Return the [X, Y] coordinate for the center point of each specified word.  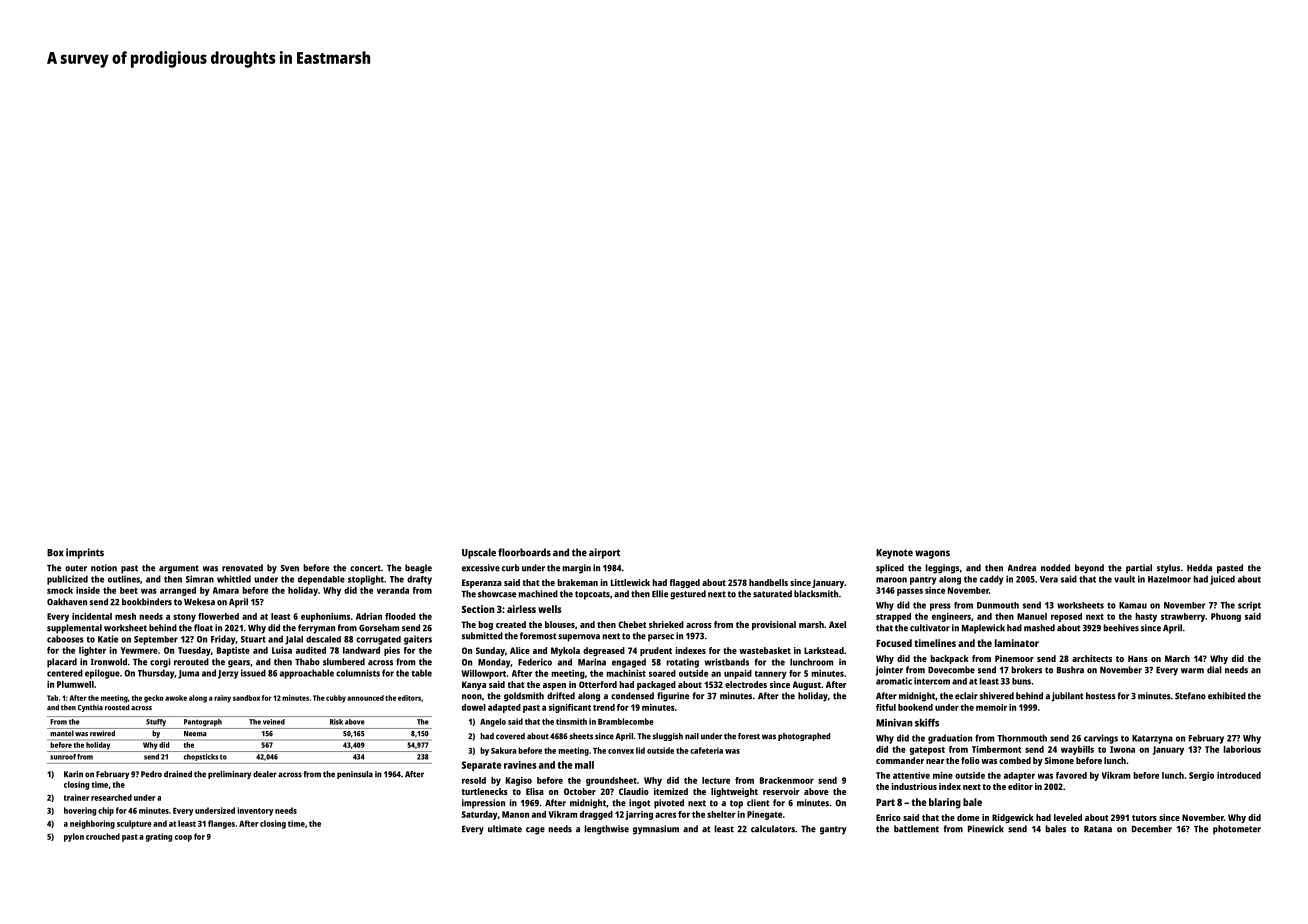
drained [178, 774]
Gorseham [379, 628]
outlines [124, 579]
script [1249, 606]
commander [900, 760]
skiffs [927, 722]
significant [570, 708]
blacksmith [816, 594]
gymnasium [656, 830]
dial [1214, 670]
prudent [656, 651]
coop [183, 838]
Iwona [1122, 749]
